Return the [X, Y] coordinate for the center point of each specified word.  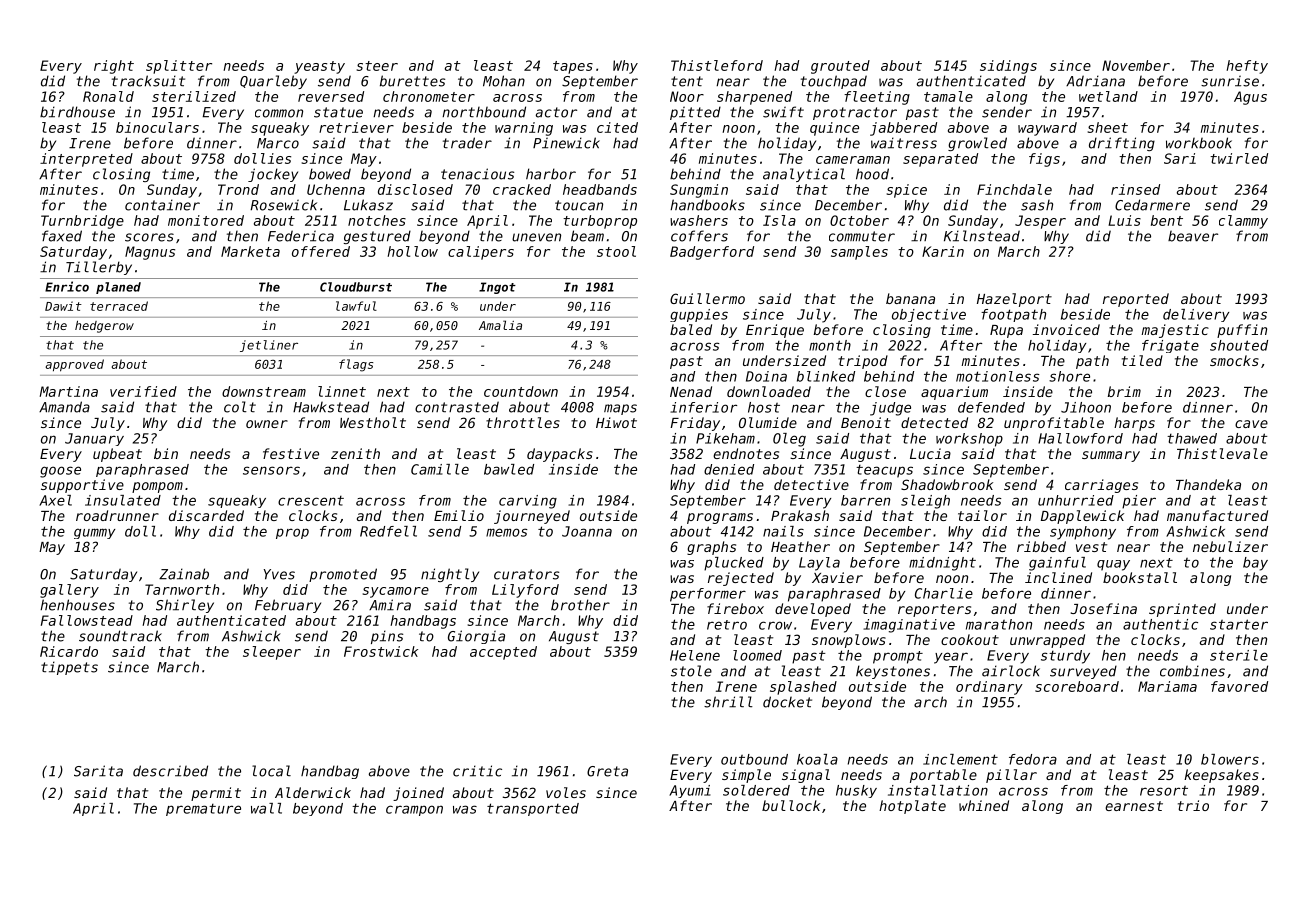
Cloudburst [356, 287]
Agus [1250, 98]
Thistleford [717, 65]
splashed [803, 688]
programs [720, 518]
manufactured [1217, 515]
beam [587, 236]
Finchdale [1014, 189]
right [114, 67]
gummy [94, 533]
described [170, 771]
